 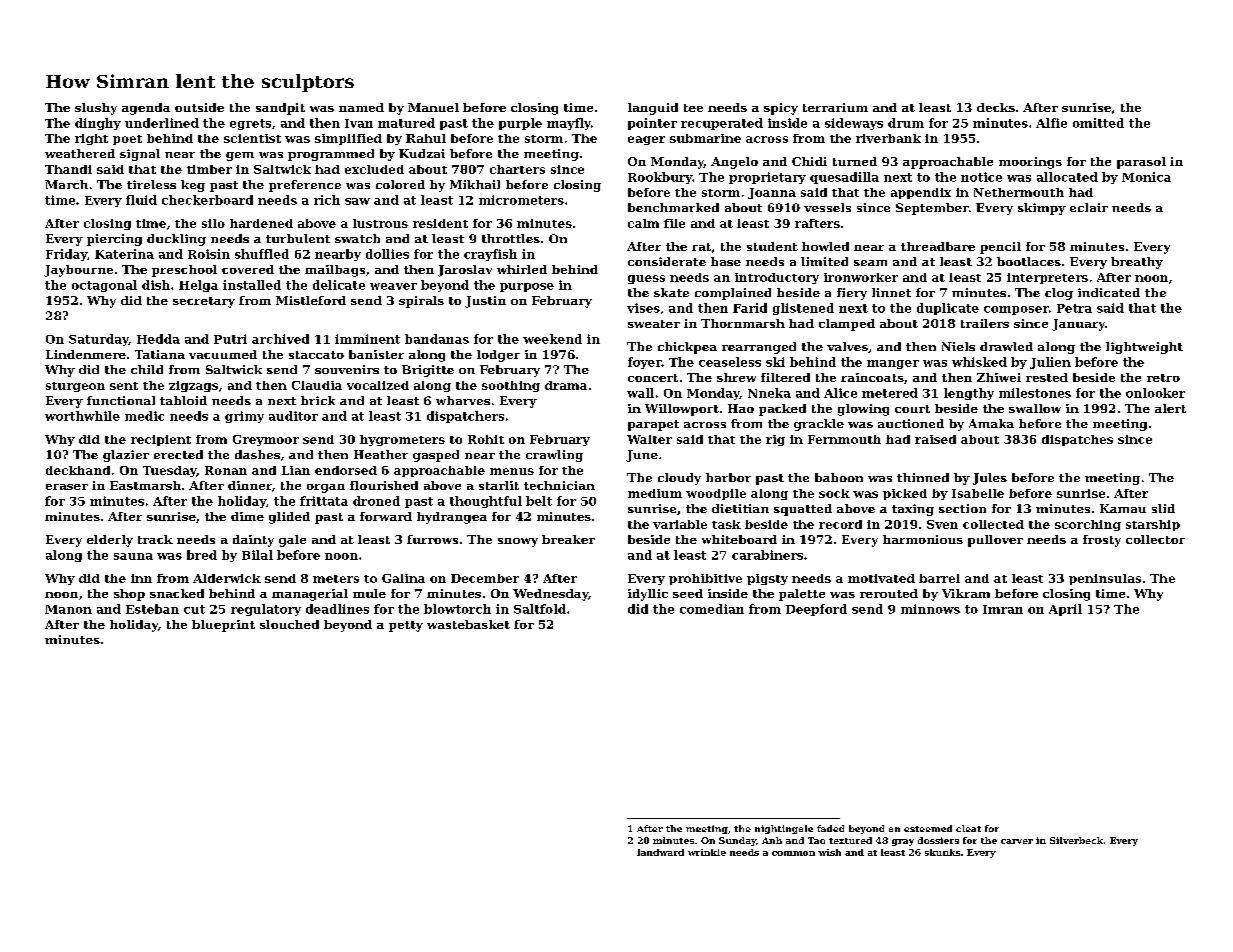 What do you see at coordinates (240, 156) in the document?
I see `gem` at bounding box center [240, 156].
